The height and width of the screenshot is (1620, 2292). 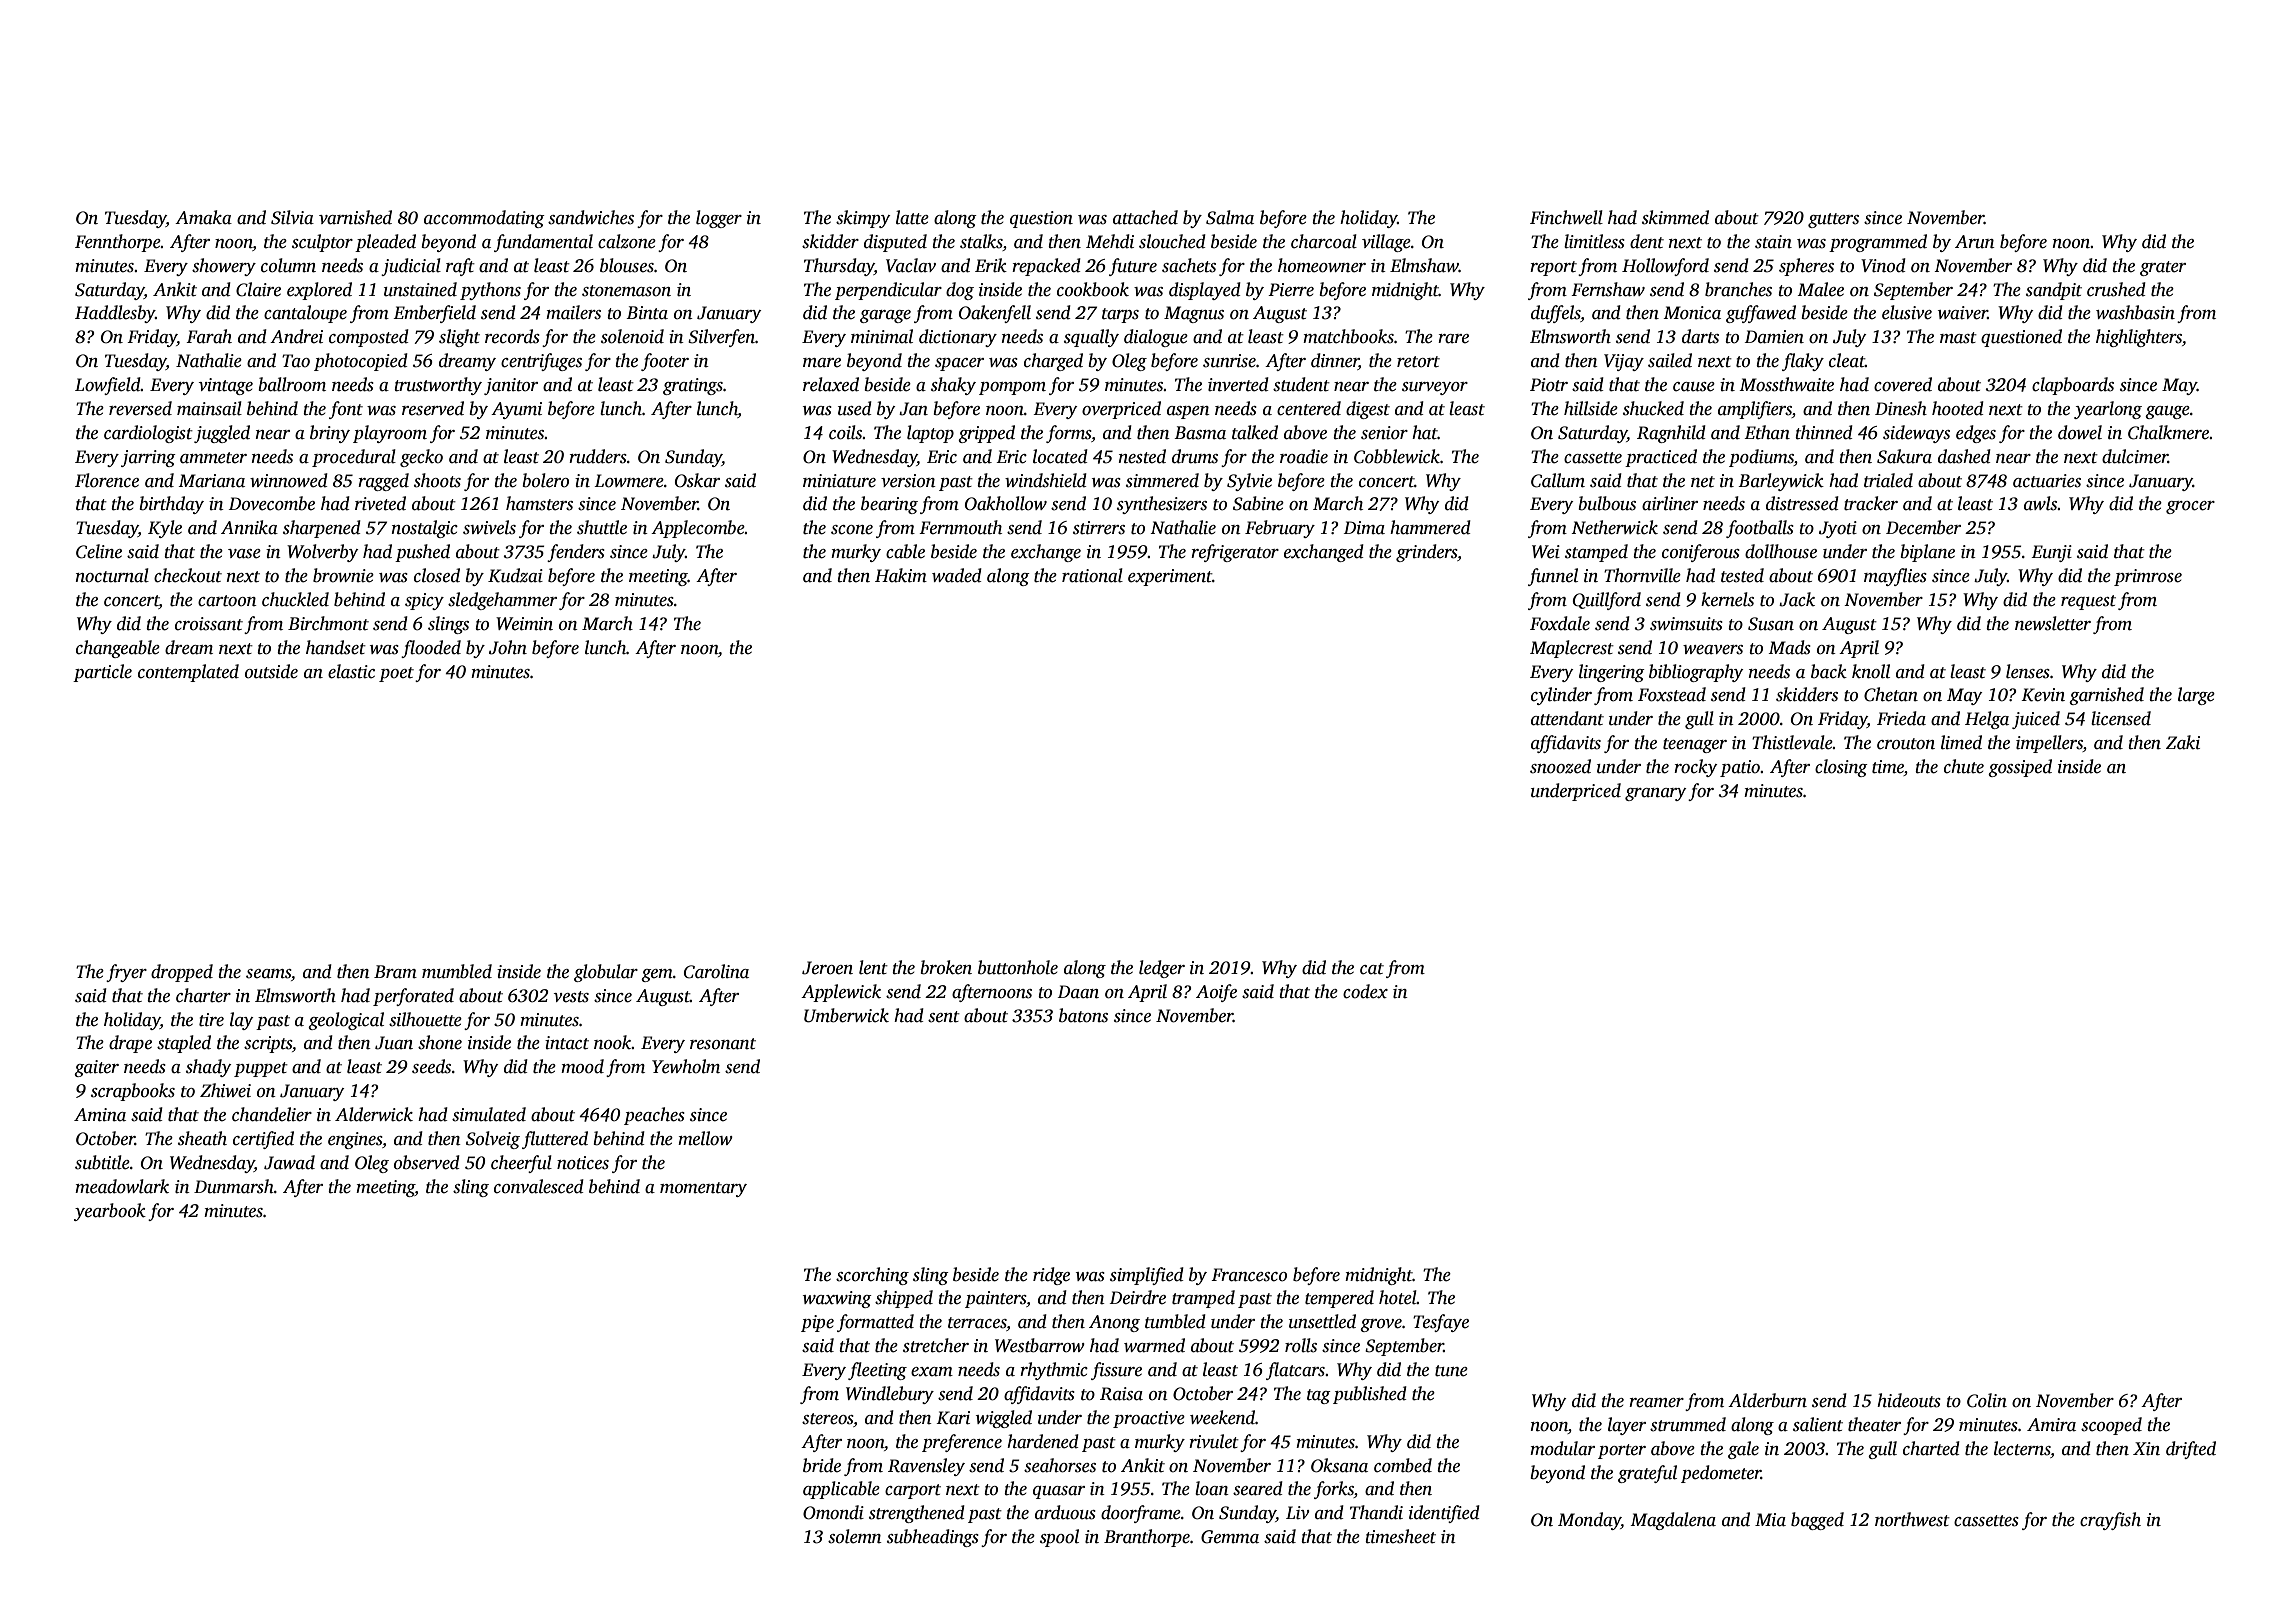 What do you see at coordinates (1051, 1276) in the screenshot?
I see `ridge` at bounding box center [1051, 1276].
